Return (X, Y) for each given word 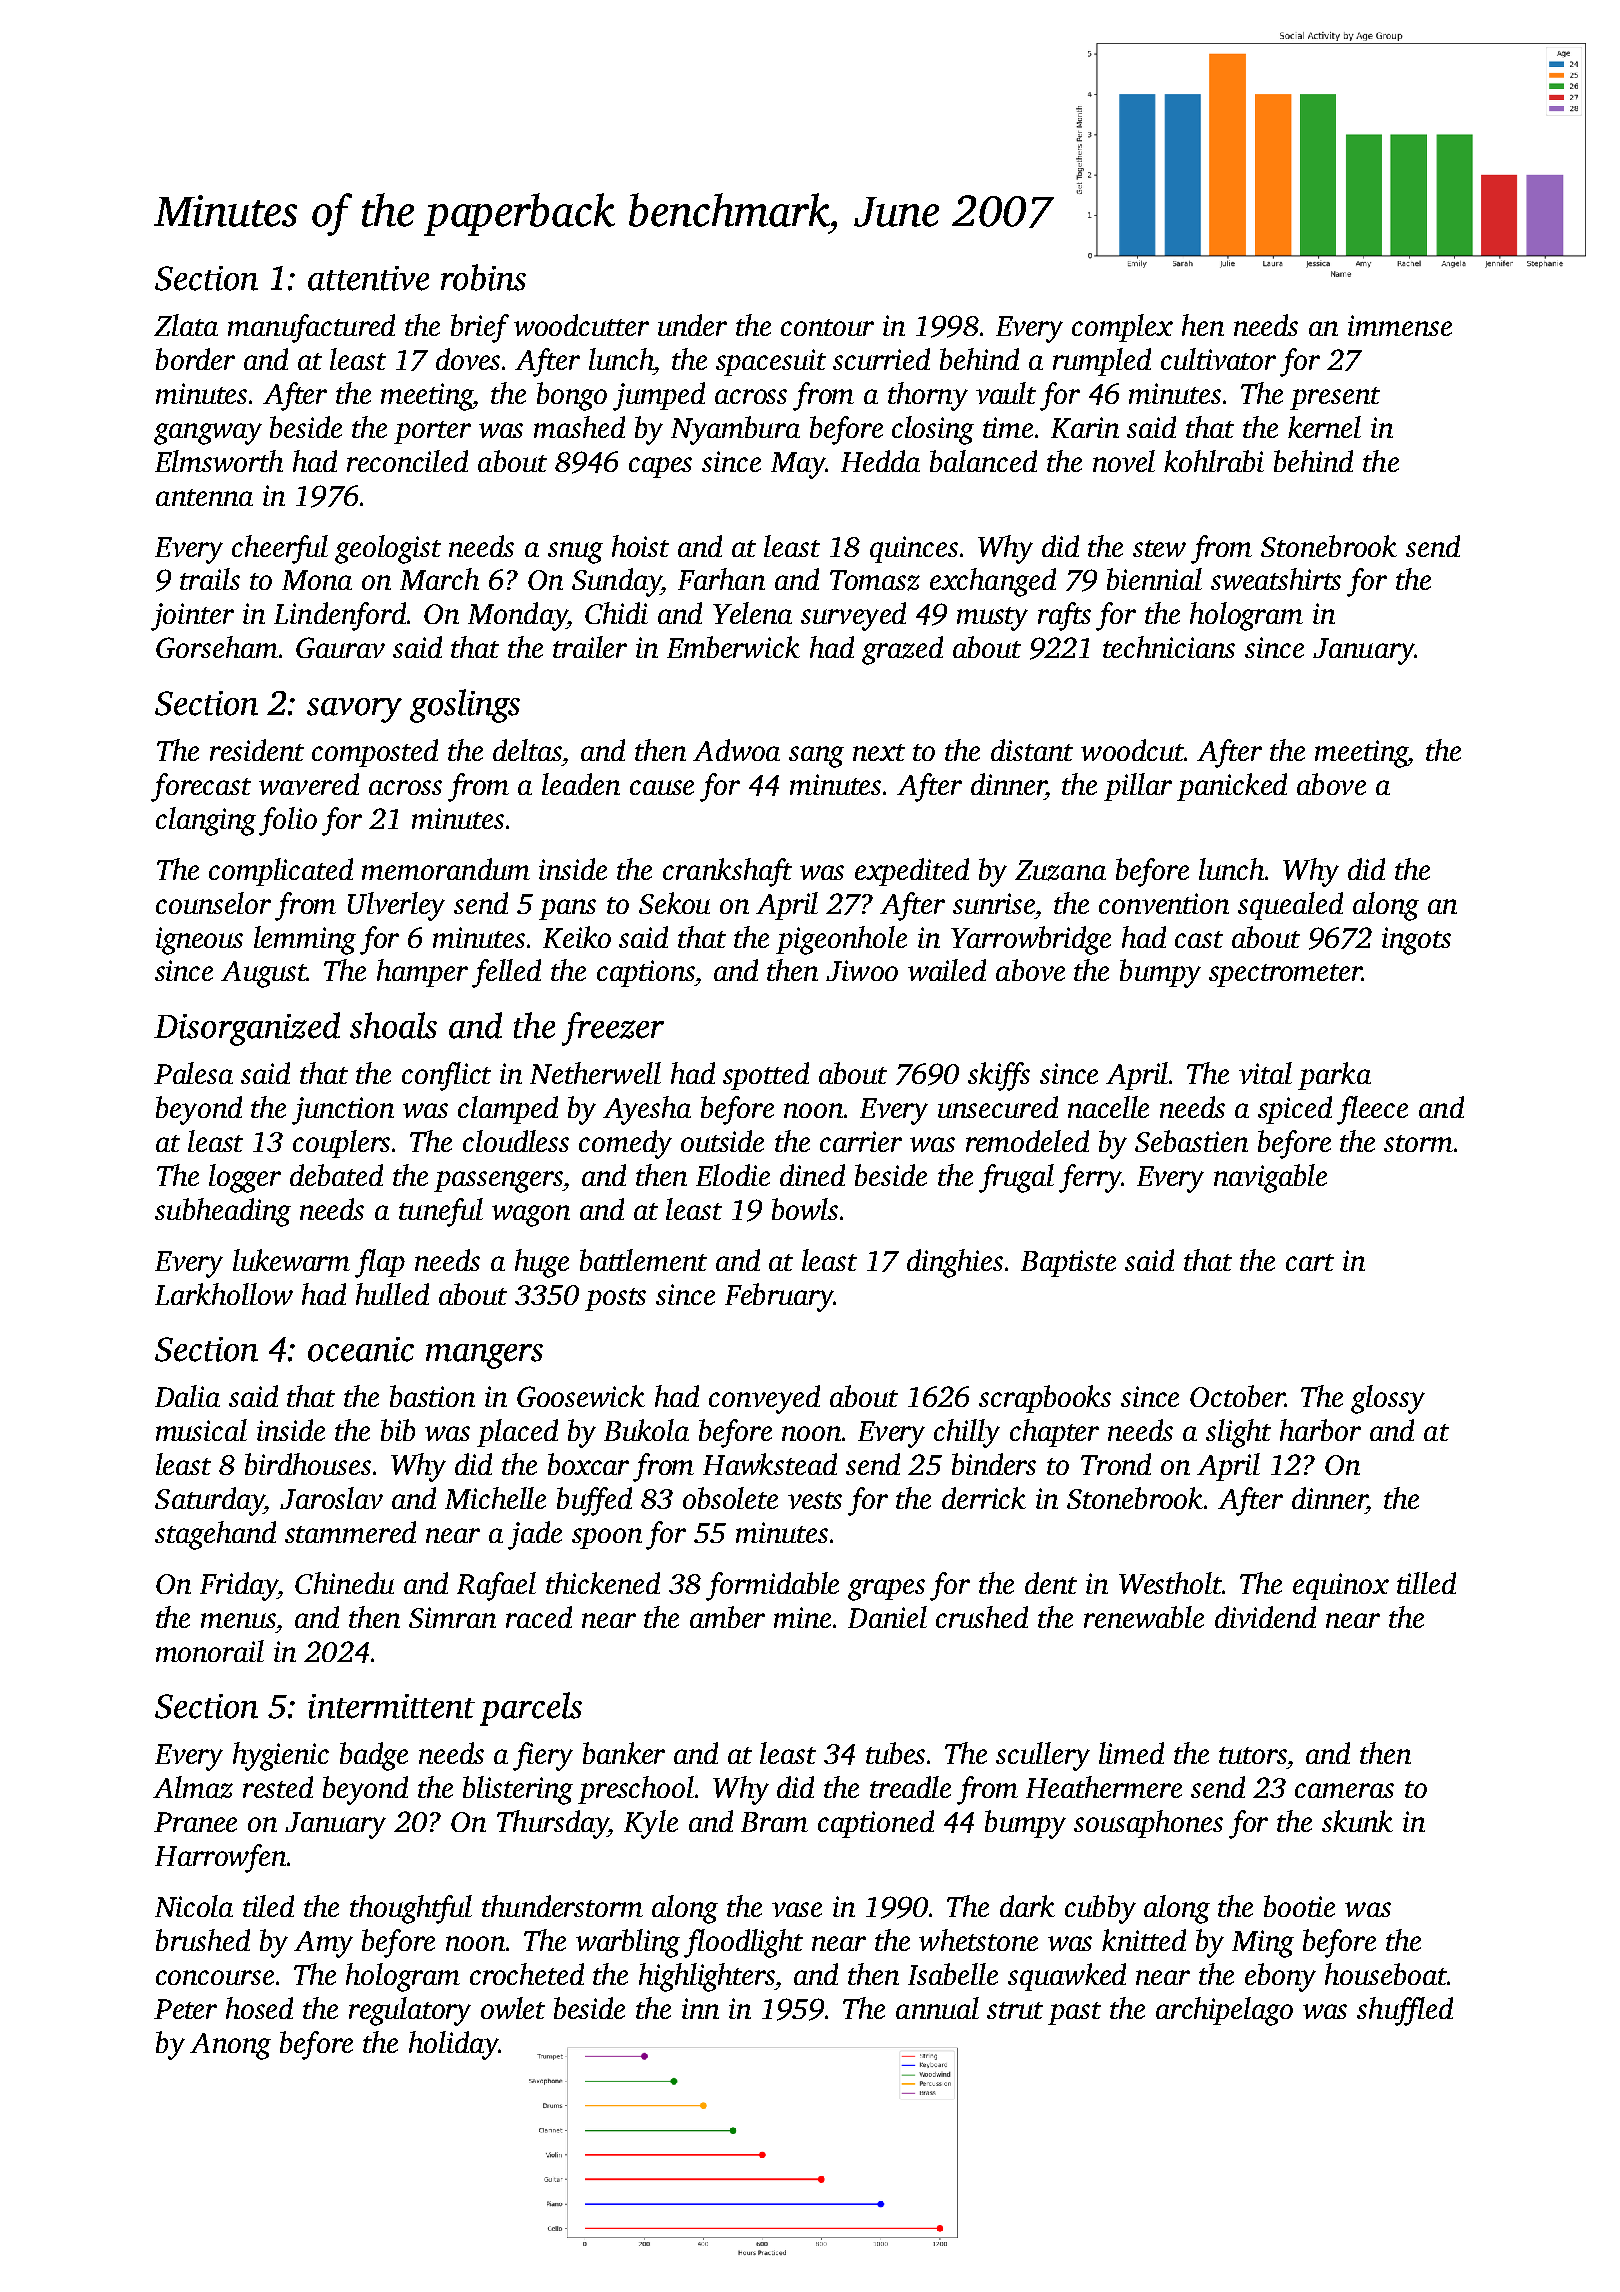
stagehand (215, 1535)
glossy (1388, 1399)
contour (827, 327)
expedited (912, 872)
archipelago (1224, 2011)
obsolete (730, 1498)
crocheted (527, 1974)
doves (468, 359)
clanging (206, 821)
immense (1400, 325)
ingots (1416, 941)
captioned (876, 1824)
